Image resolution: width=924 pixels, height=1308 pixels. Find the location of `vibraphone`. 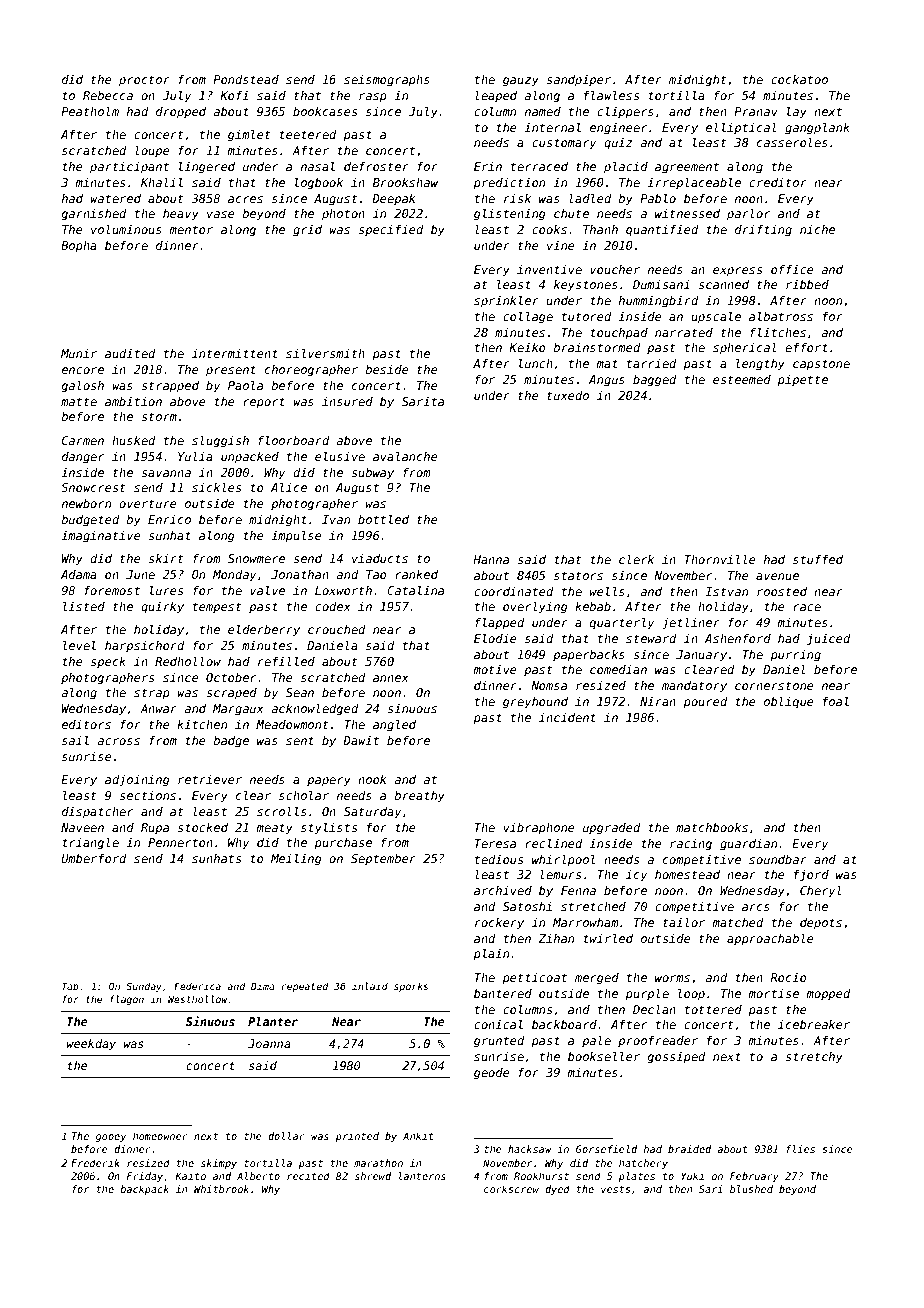

vibraphone is located at coordinates (539, 829).
